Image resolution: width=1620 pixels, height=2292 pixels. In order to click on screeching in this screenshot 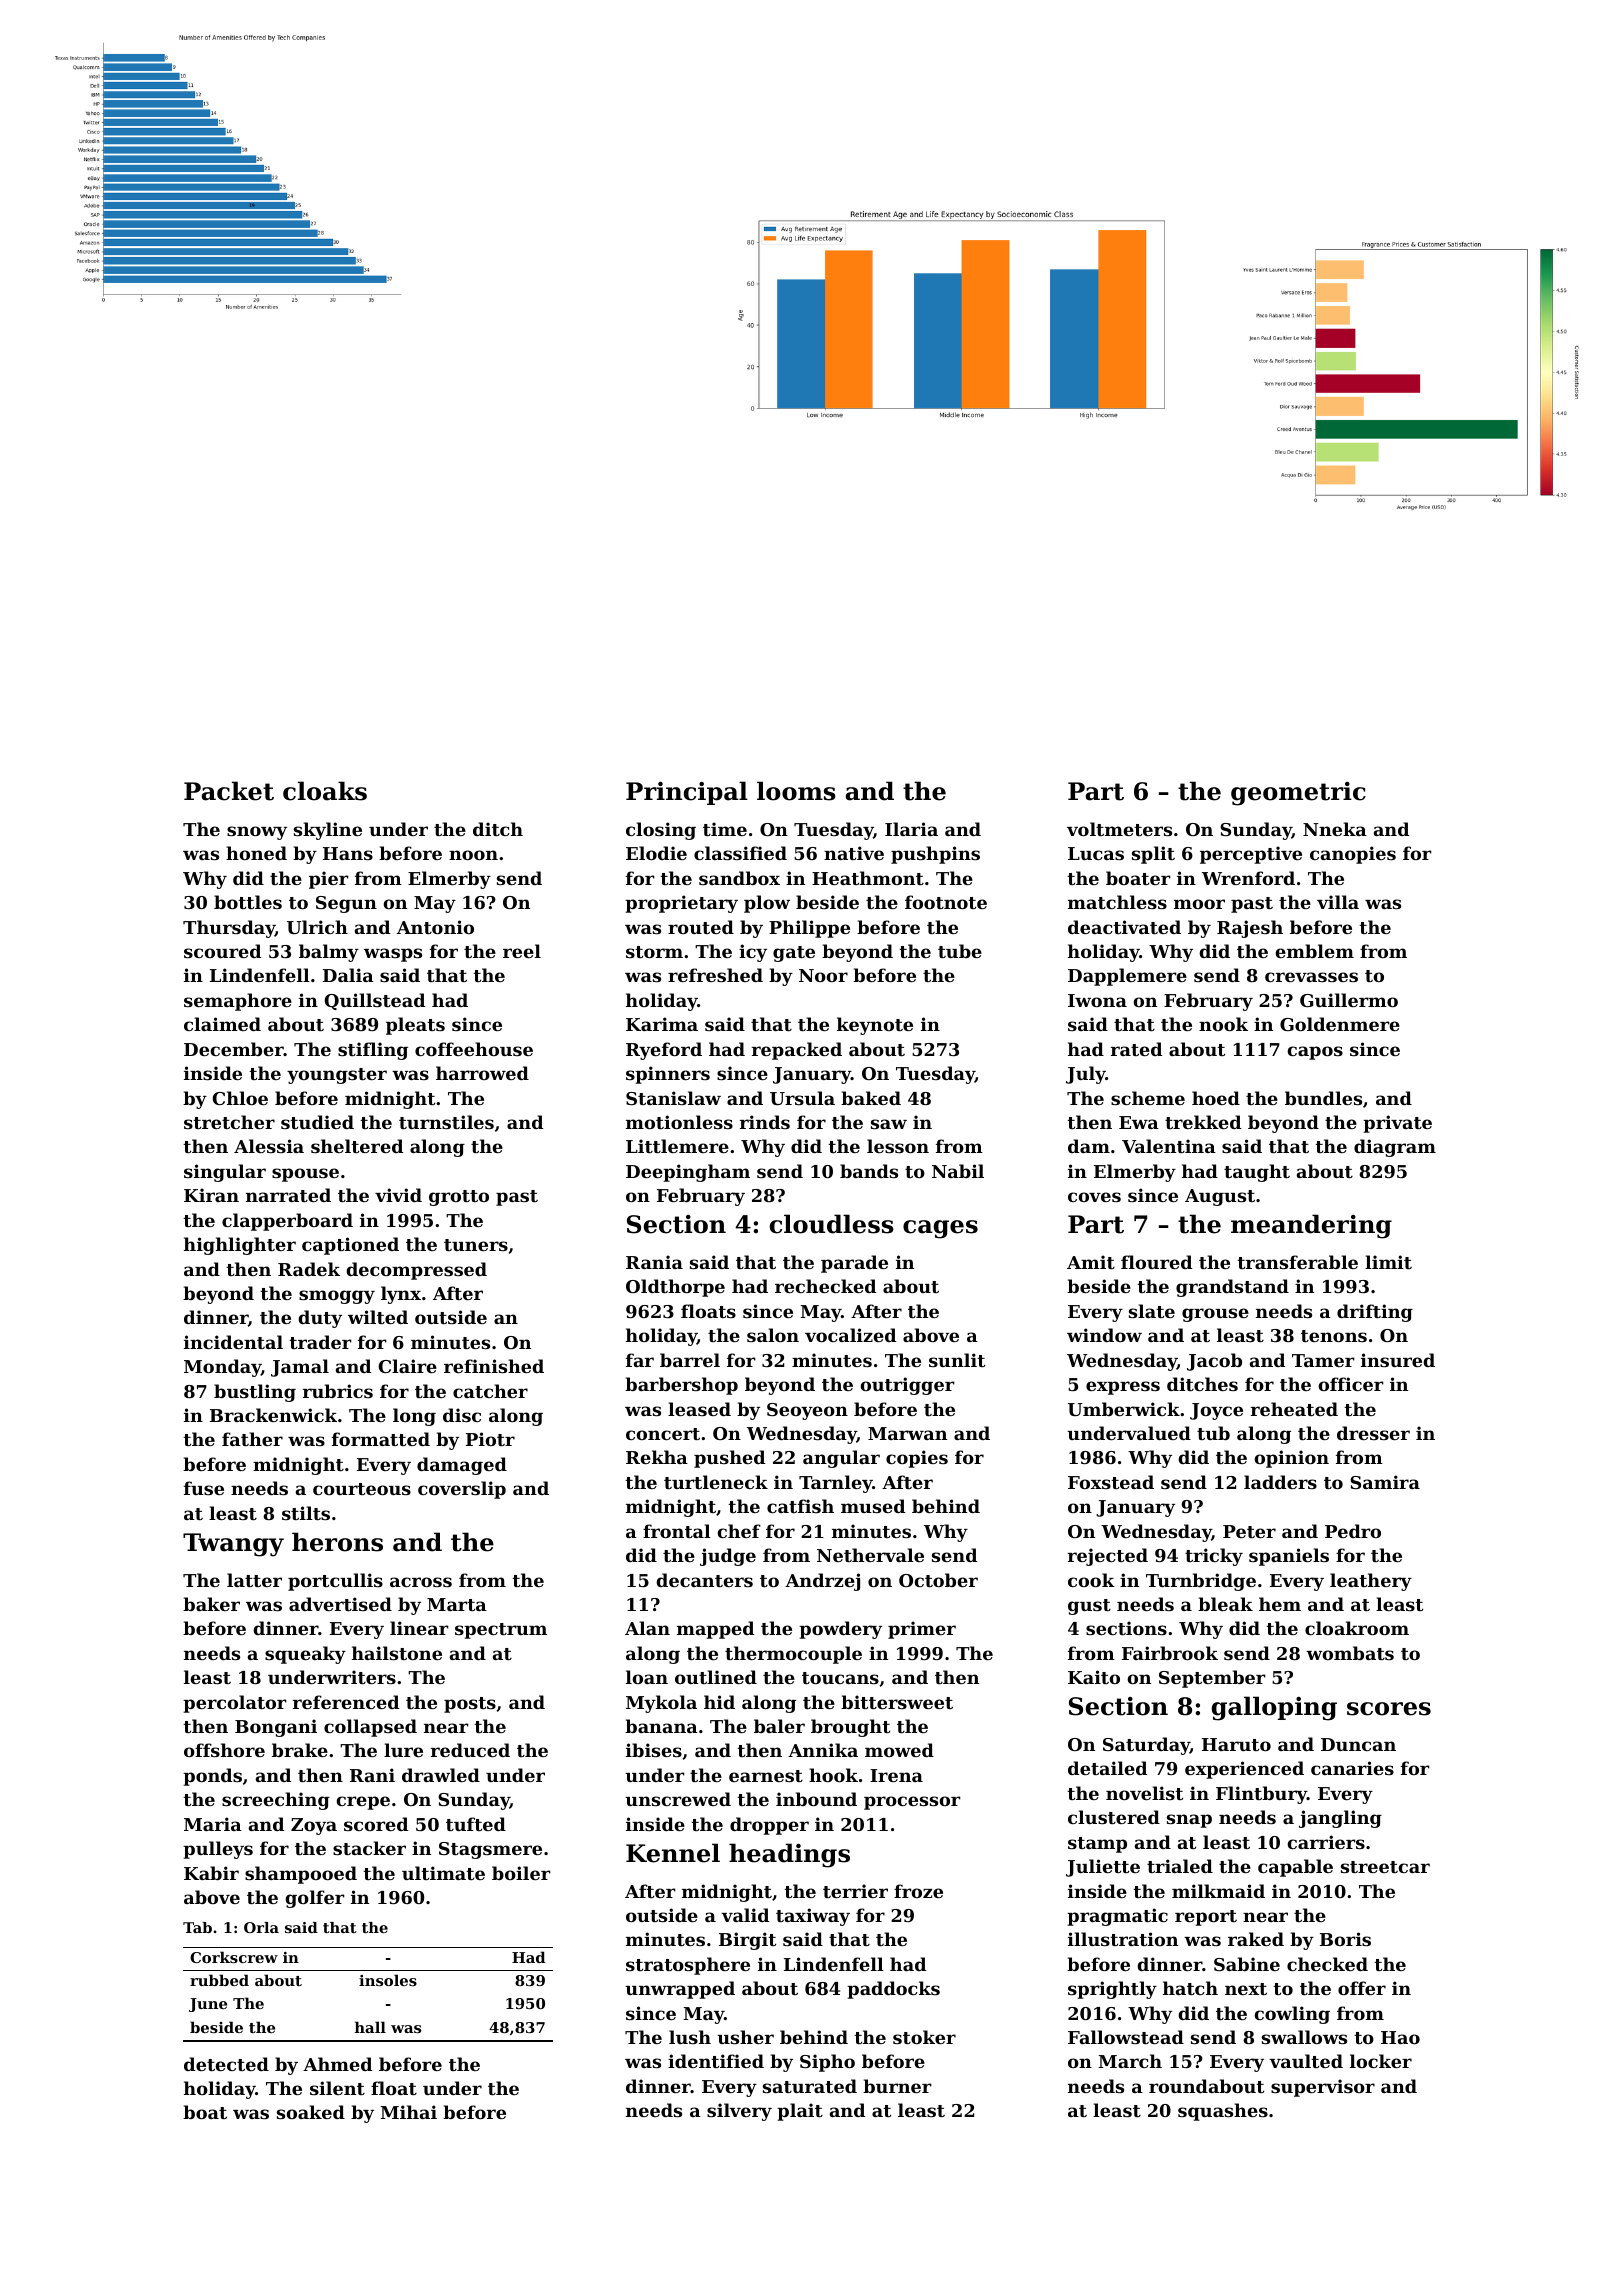, I will do `click(276, 1801)`.
